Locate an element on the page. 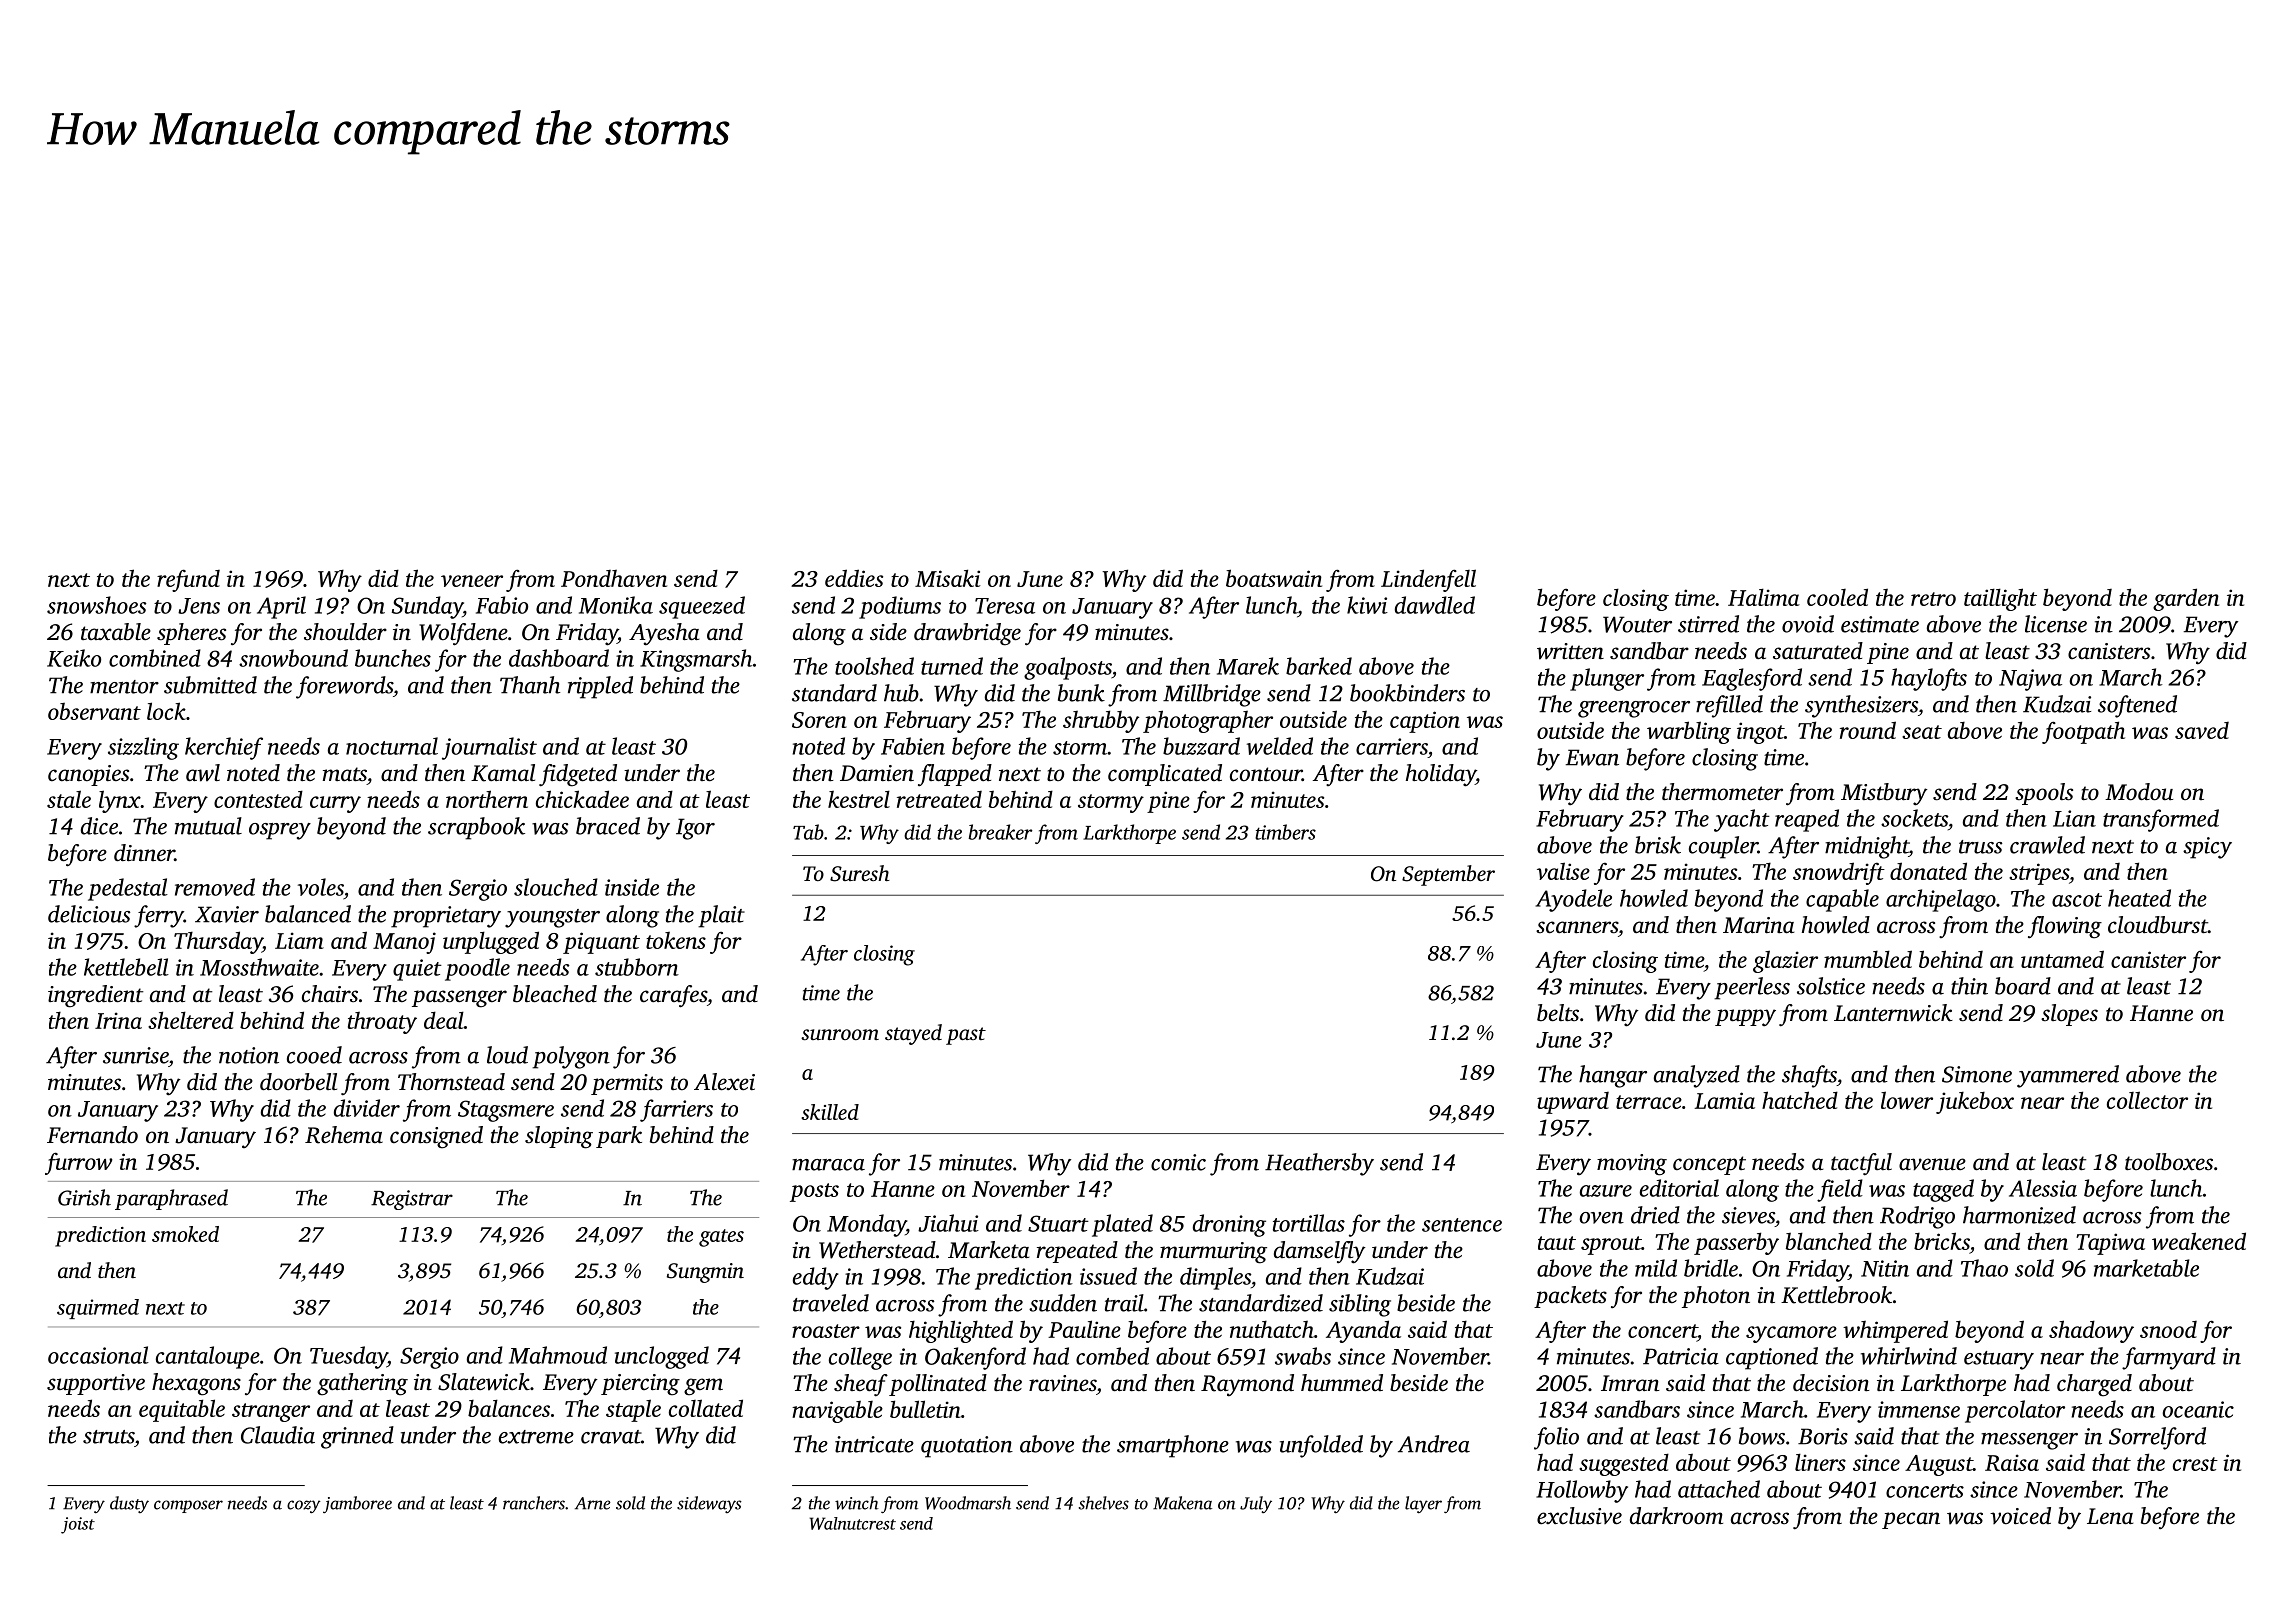 Image resolution: width=2296 pixels, height=1624 pixels. bulletin is located at coordinates (925, 1409).
